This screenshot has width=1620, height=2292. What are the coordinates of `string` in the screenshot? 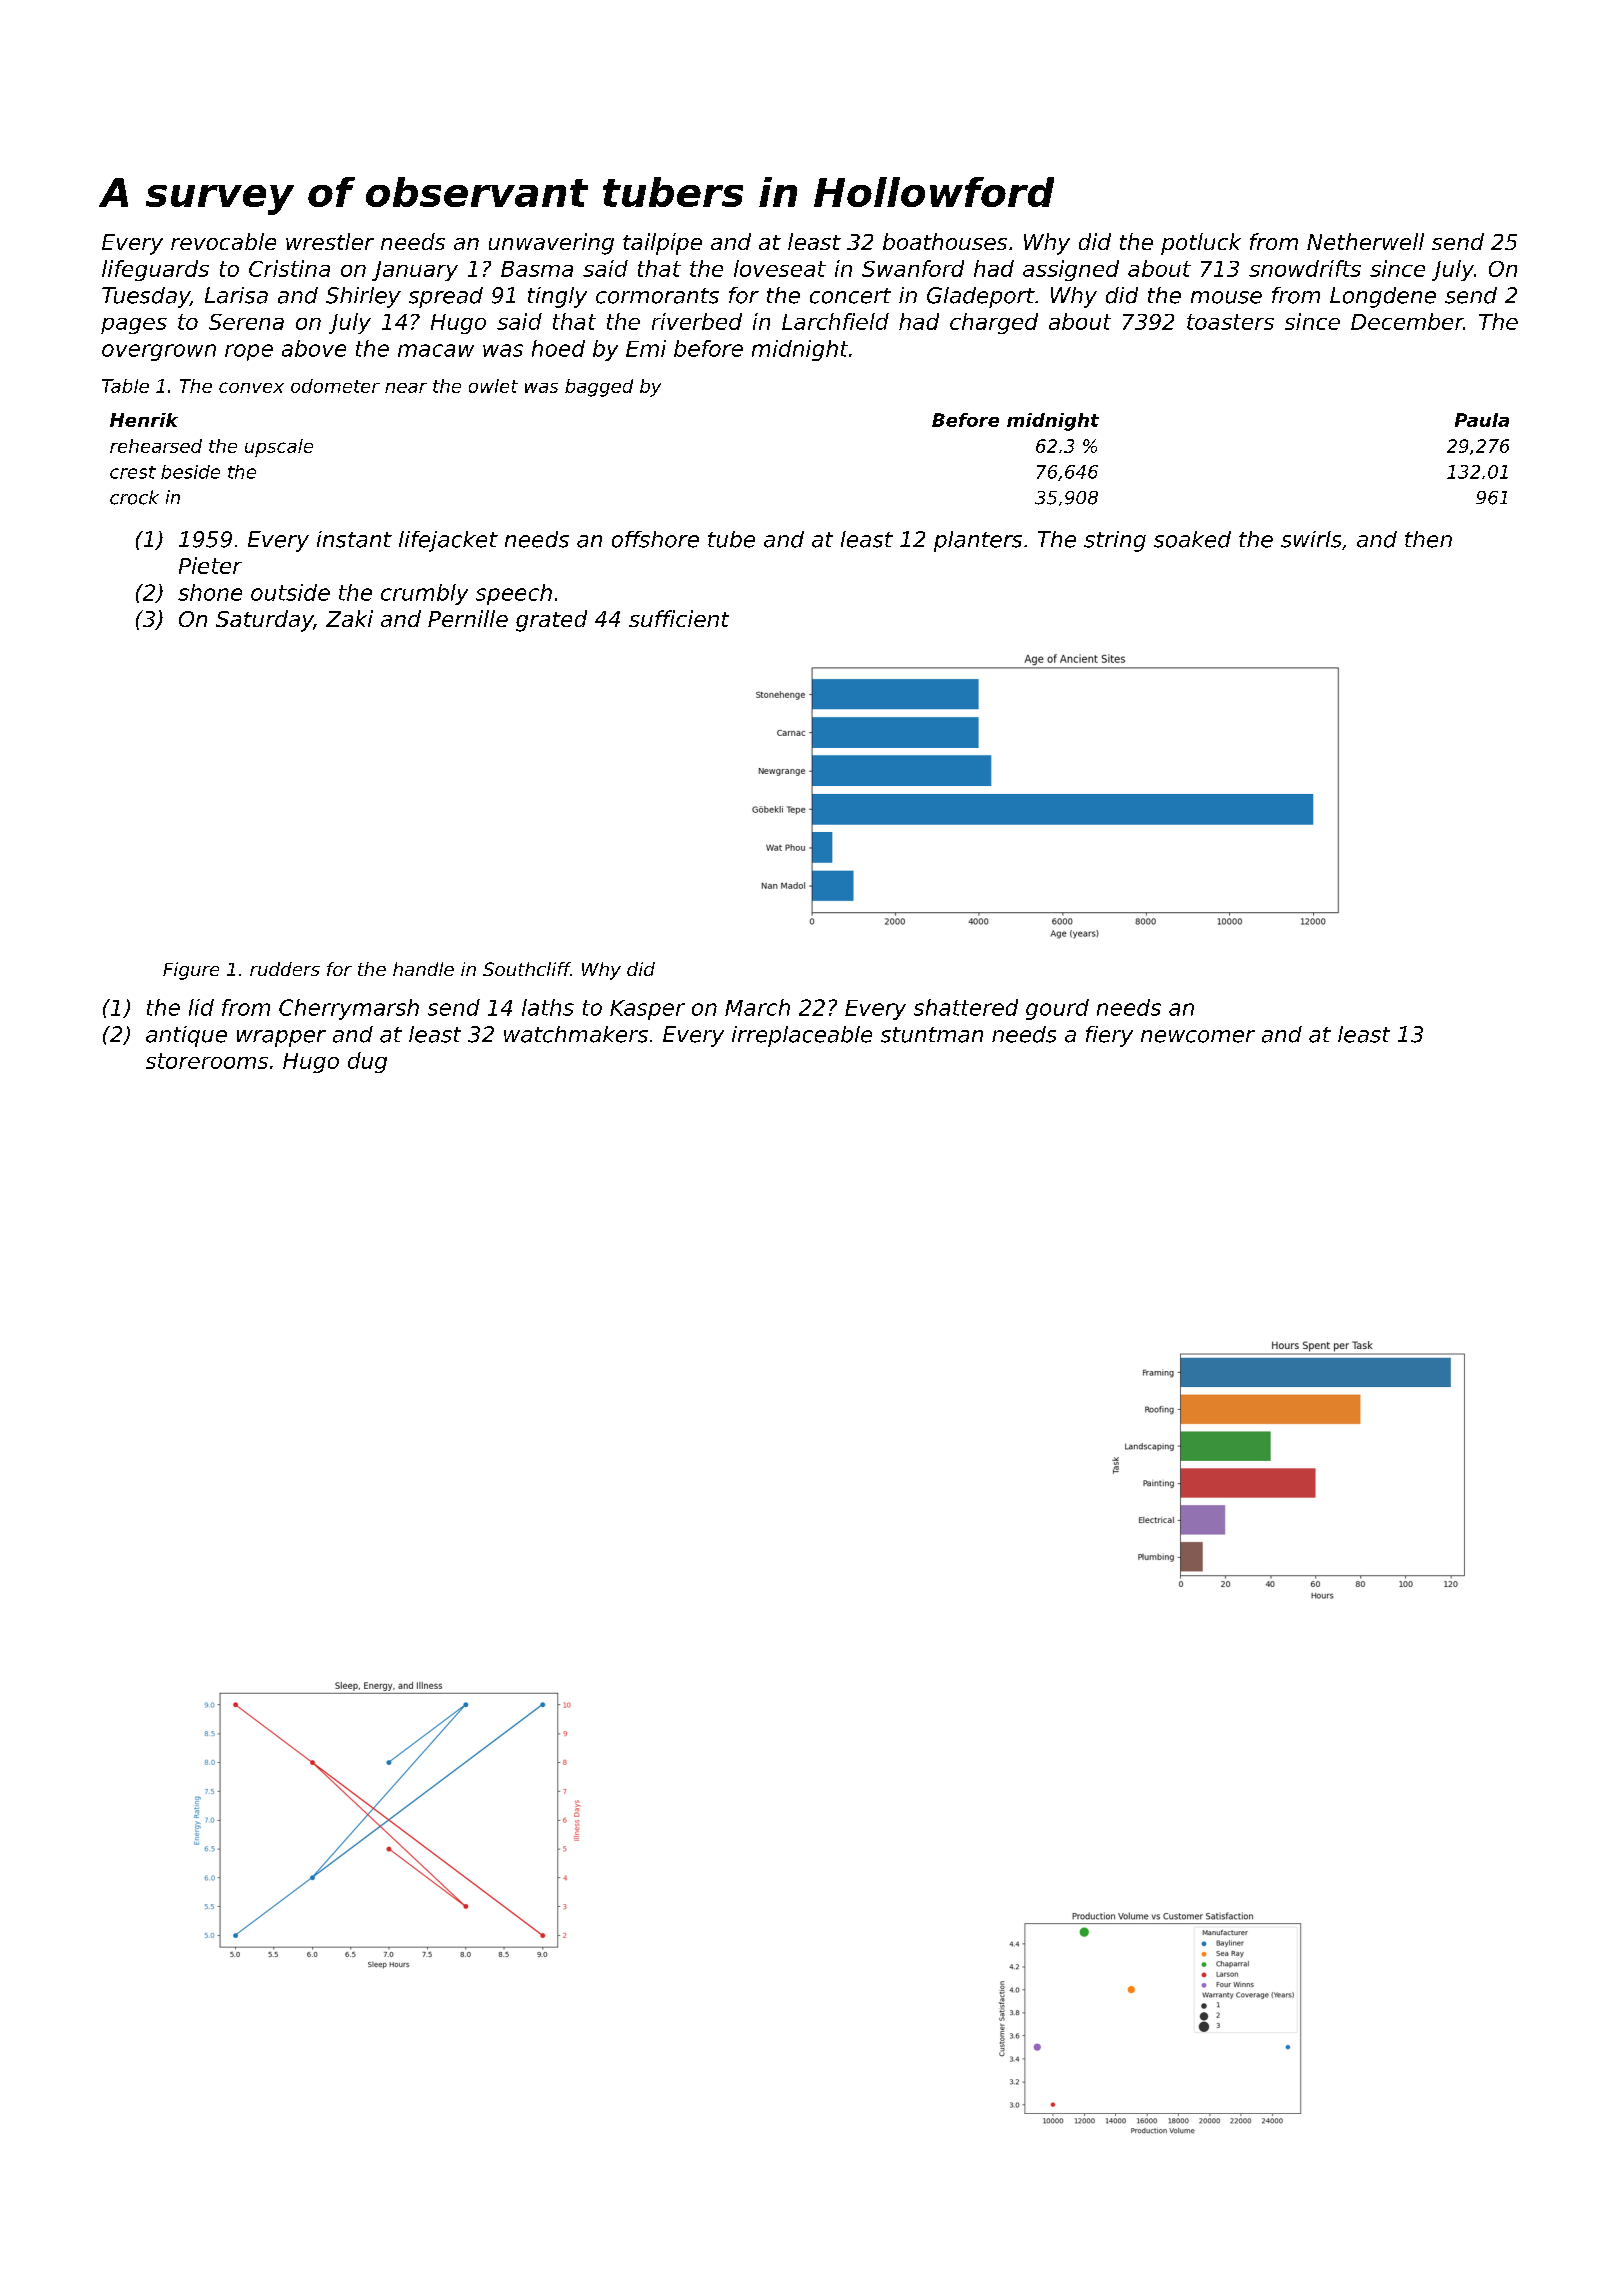 It's located at (1115, 541).
